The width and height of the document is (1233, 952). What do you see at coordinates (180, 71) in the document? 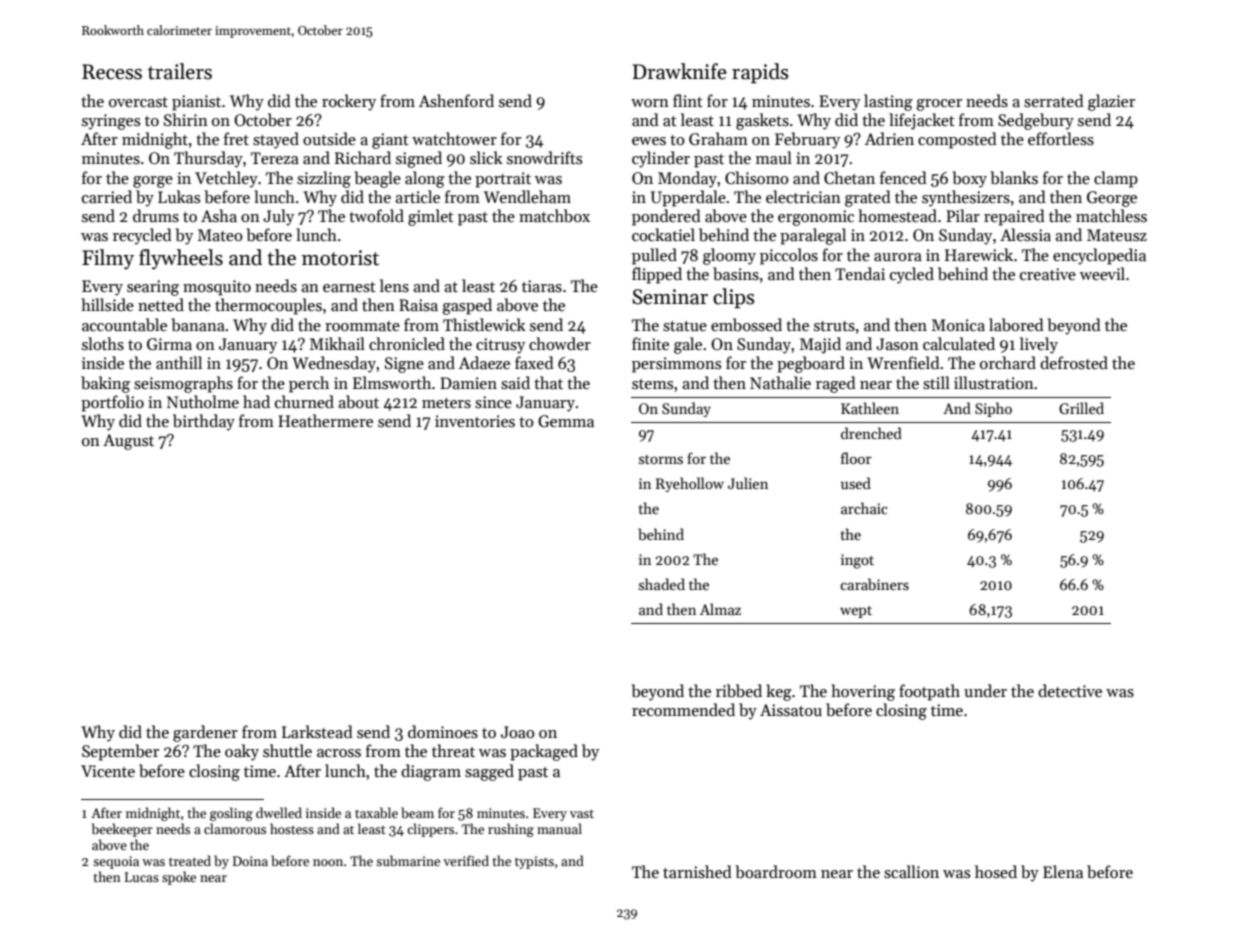
I see `trailers` at bounding box center [180, 71].
